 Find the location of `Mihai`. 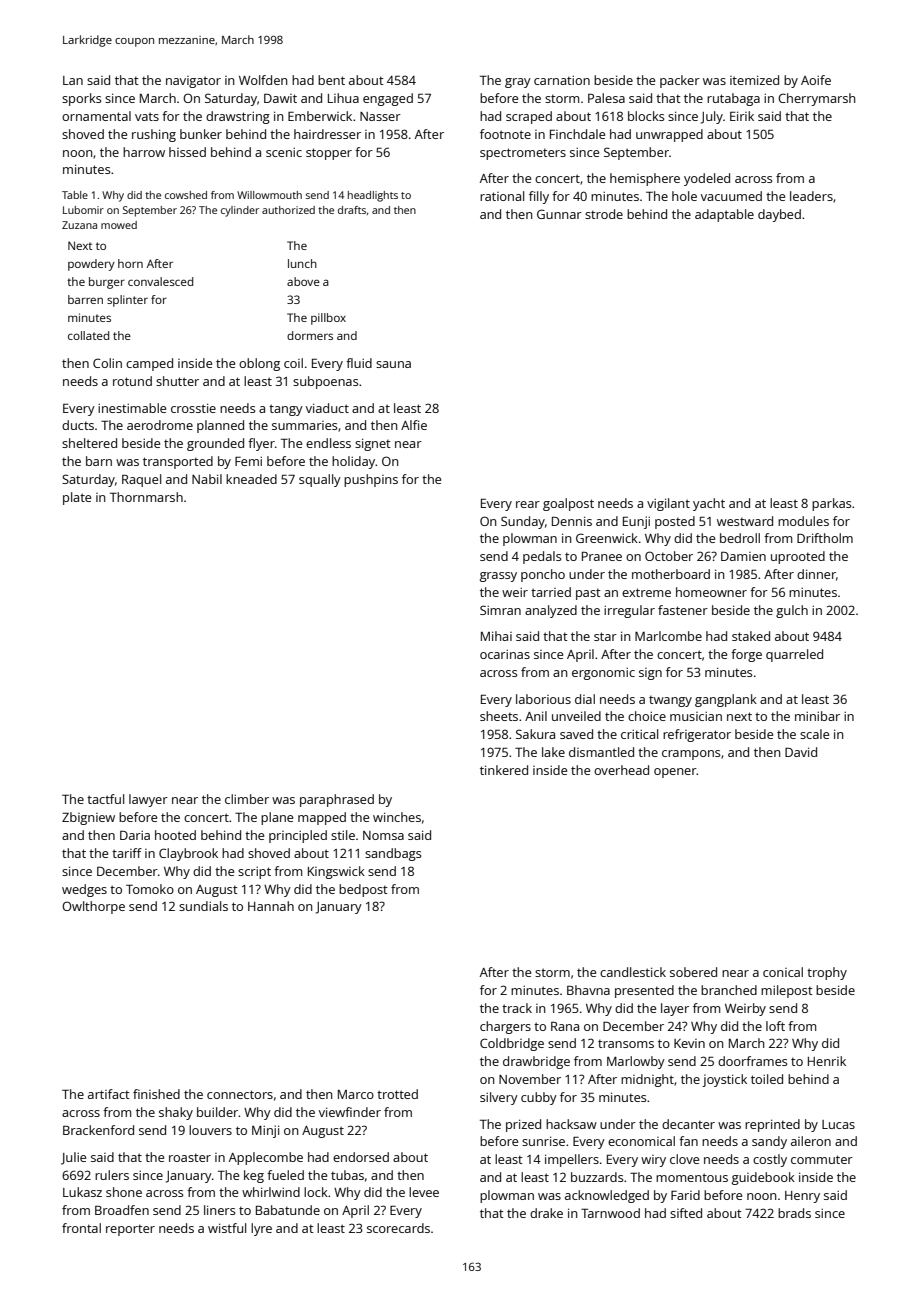

Mihai is located at coordinates (496, 636).
